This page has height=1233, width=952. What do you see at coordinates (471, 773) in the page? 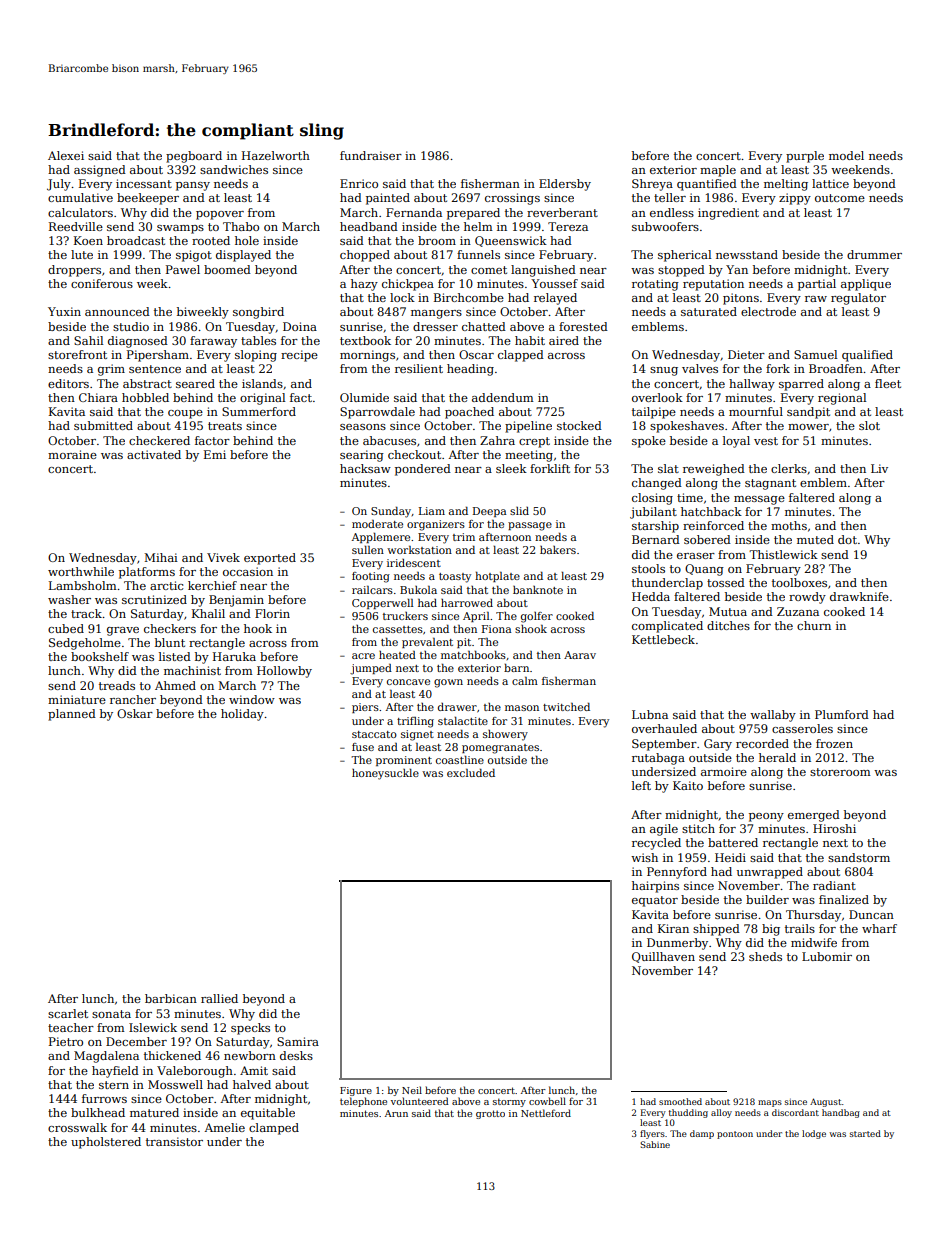
I see `excluded` at bounding box center [471, 773].
